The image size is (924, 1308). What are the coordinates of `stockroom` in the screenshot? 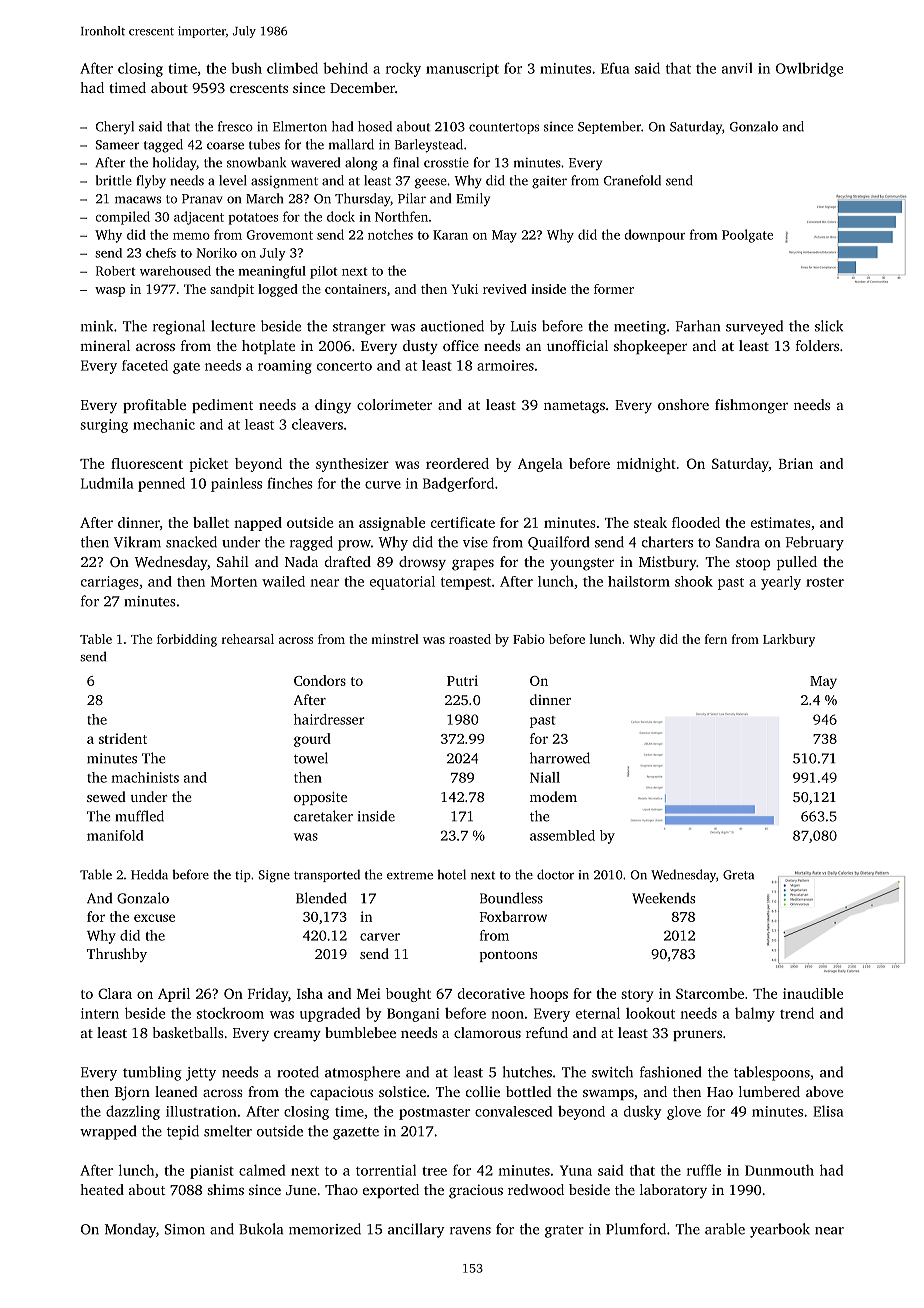 It's located at (230, 1013).
